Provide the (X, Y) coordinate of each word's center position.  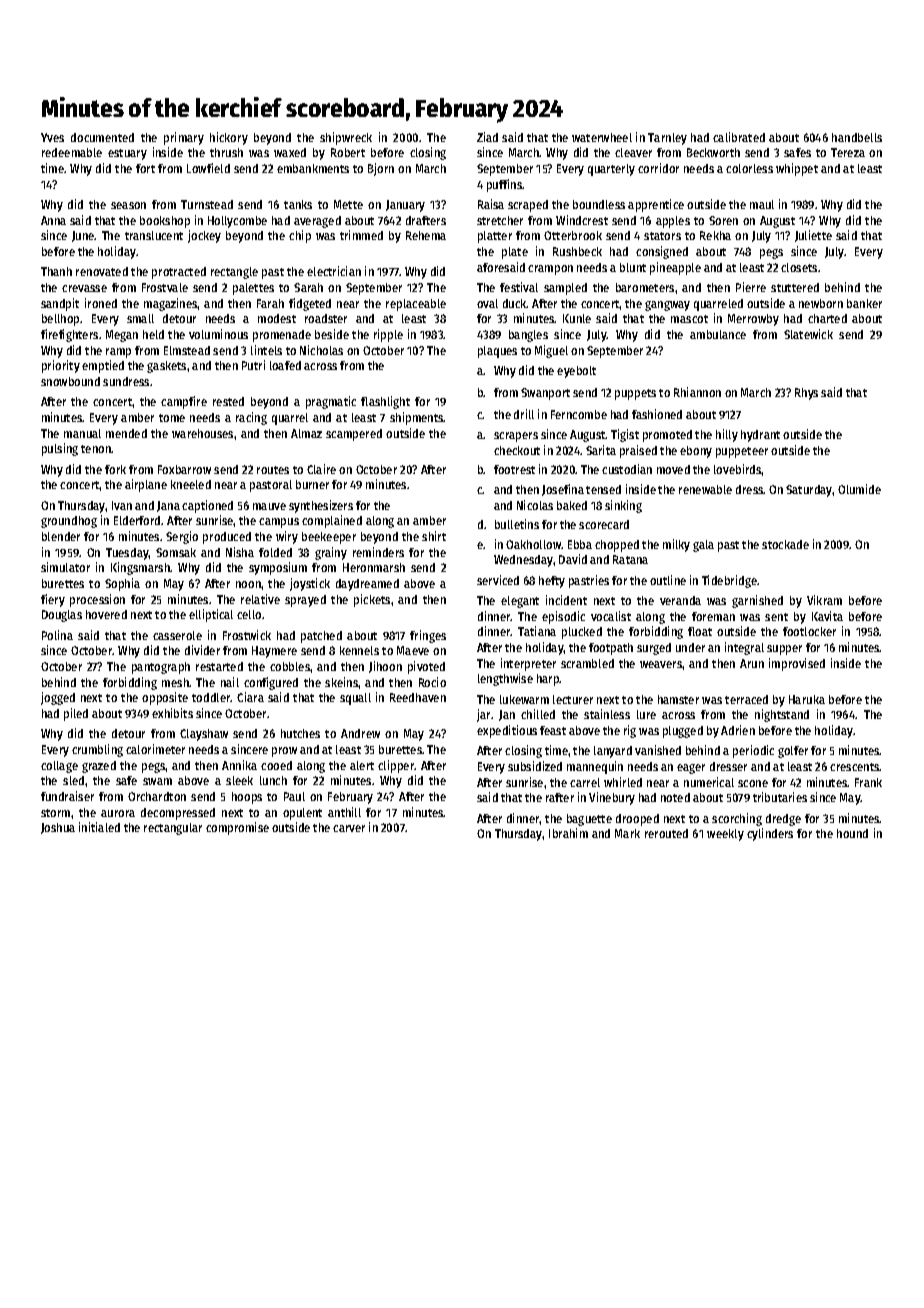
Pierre (751, 287)
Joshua (58, 828)
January (405, 206)
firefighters (69, 335)
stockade (785, 544)
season (128, 205)
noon (248, 584)
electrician (334, 271)
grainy (331, 553)
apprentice (656, 205)
